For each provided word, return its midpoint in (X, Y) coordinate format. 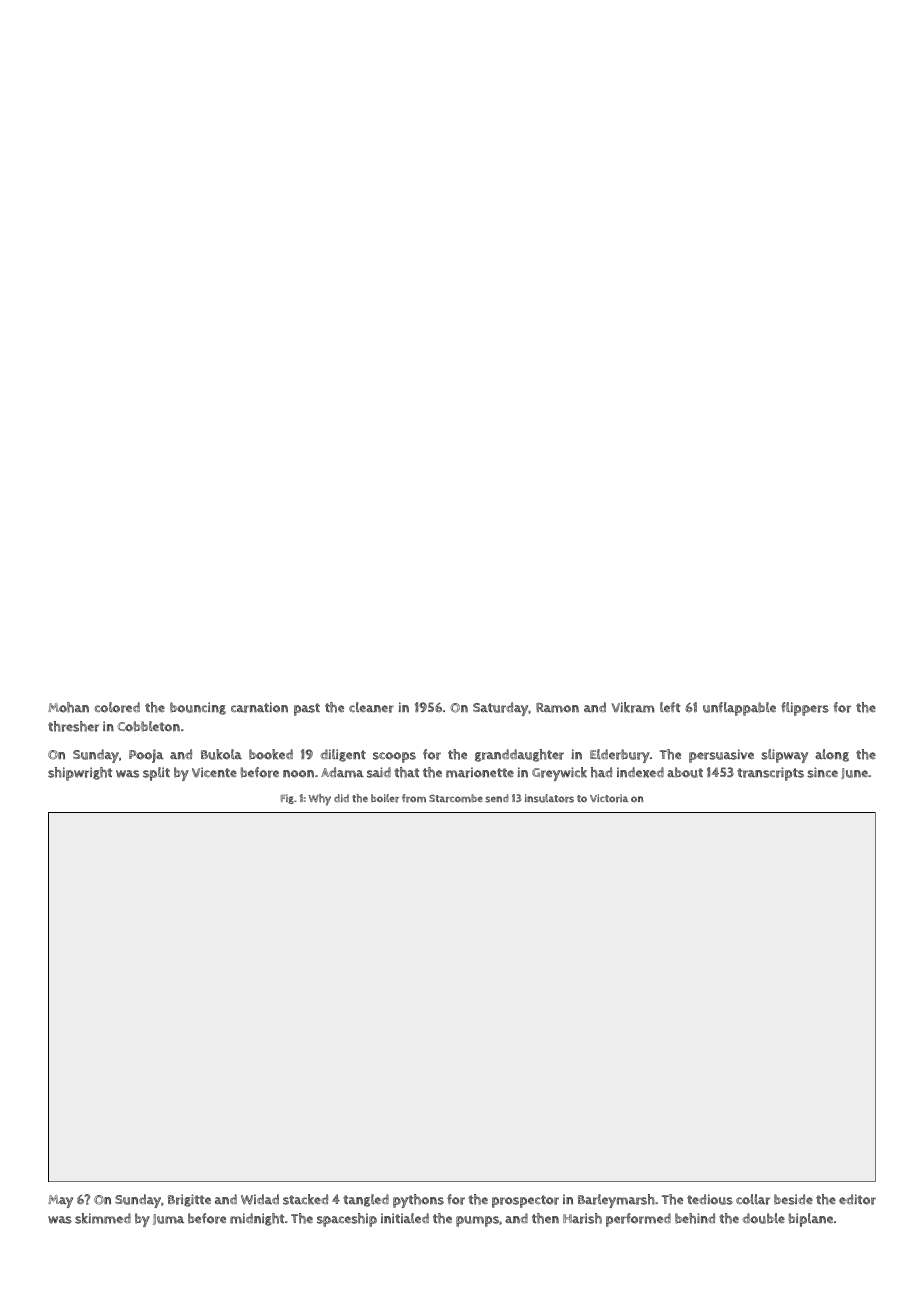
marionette (480, 772)
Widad (260, 1199)
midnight (257, 1219)
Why (319, 800)
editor (857, 1199)
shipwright (80, 774)
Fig (287, 799)
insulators (549, 798)
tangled (366, 1200)
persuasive (721, 756)
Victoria (609, 798)
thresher (73, 726)
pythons (418, 1201)
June (854, 773)
